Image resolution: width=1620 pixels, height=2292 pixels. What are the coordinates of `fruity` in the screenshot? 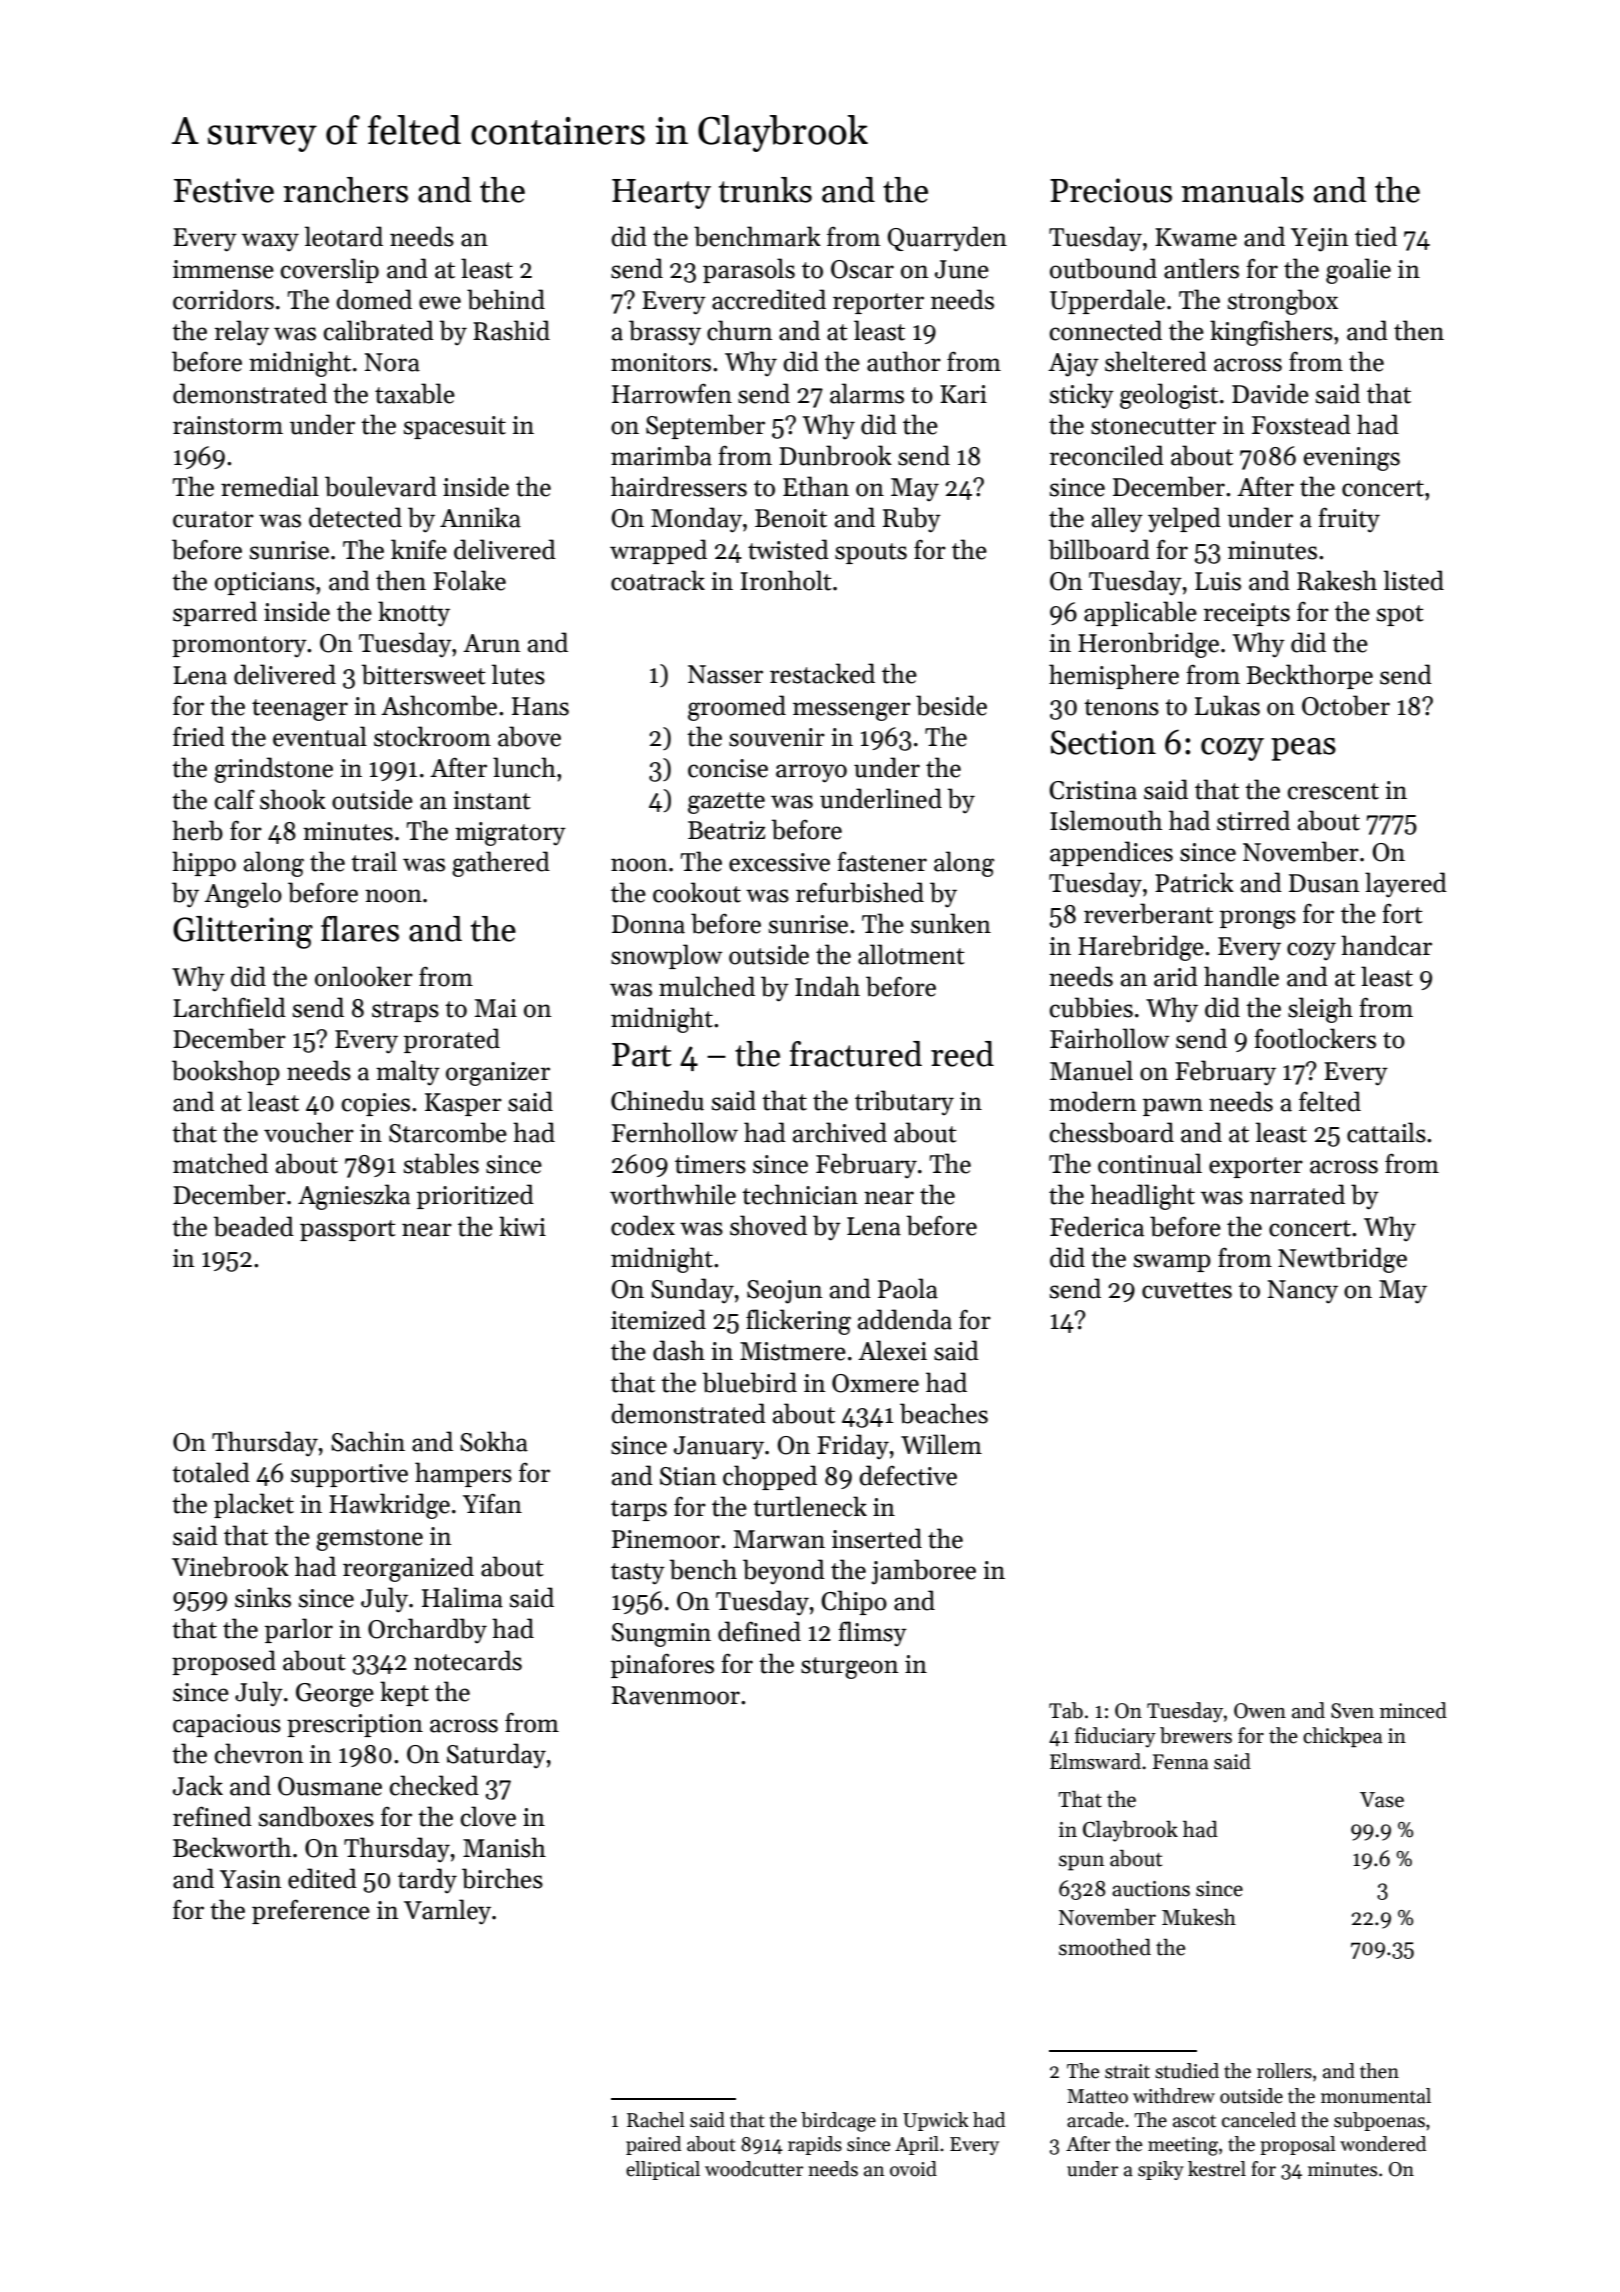 It's located at (1349, 520).
